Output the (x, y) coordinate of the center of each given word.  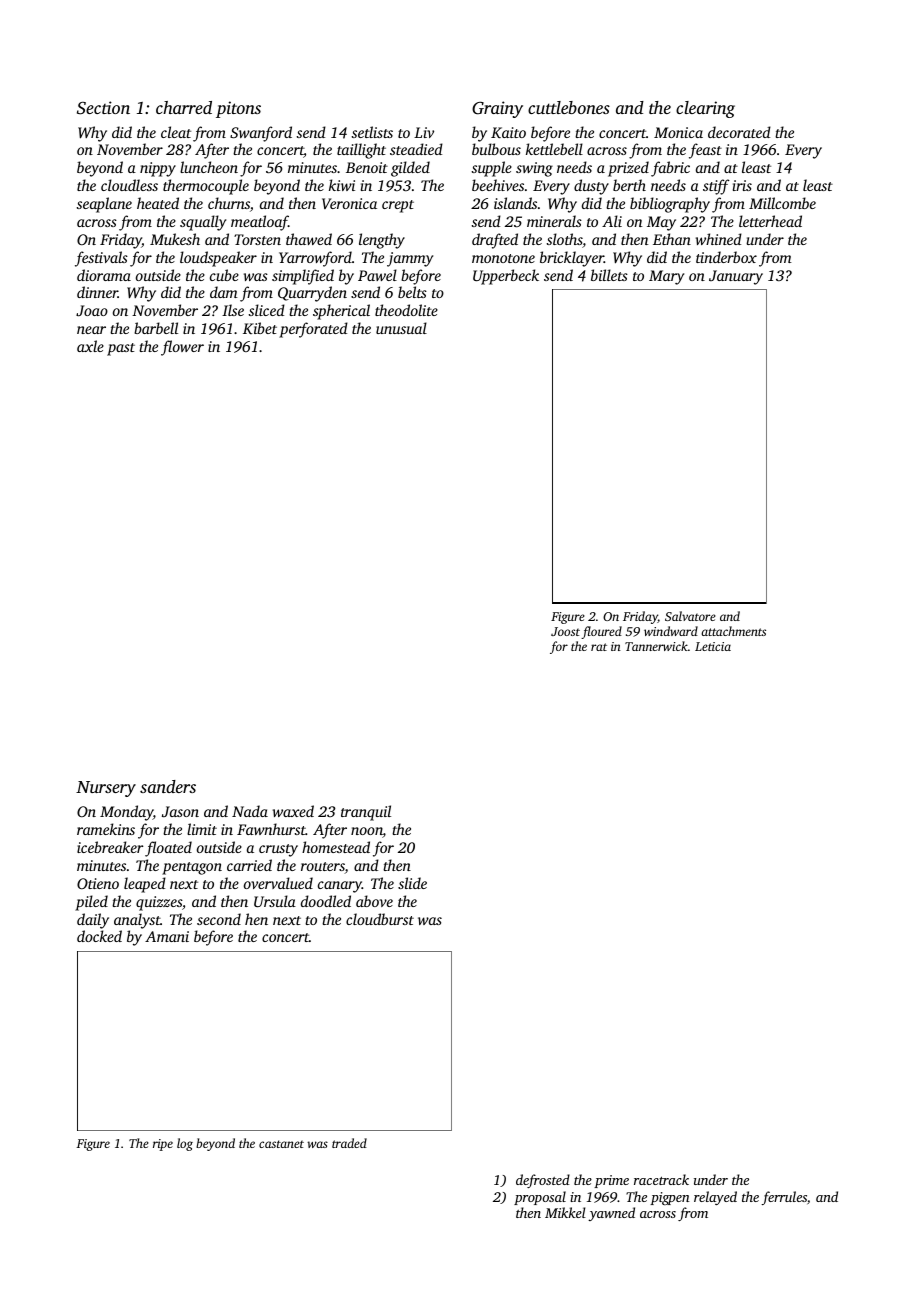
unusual (401, 328)
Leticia (713, 646)
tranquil (366, 813)
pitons (238, 109)
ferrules (784, 1198)
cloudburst (380, 919)
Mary (666, 277)
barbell (156, 328)
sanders (168, 786)
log (185, 1144)
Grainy (497, 109)
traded (349, 1143)
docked (99, 936)
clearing (705, 109)
